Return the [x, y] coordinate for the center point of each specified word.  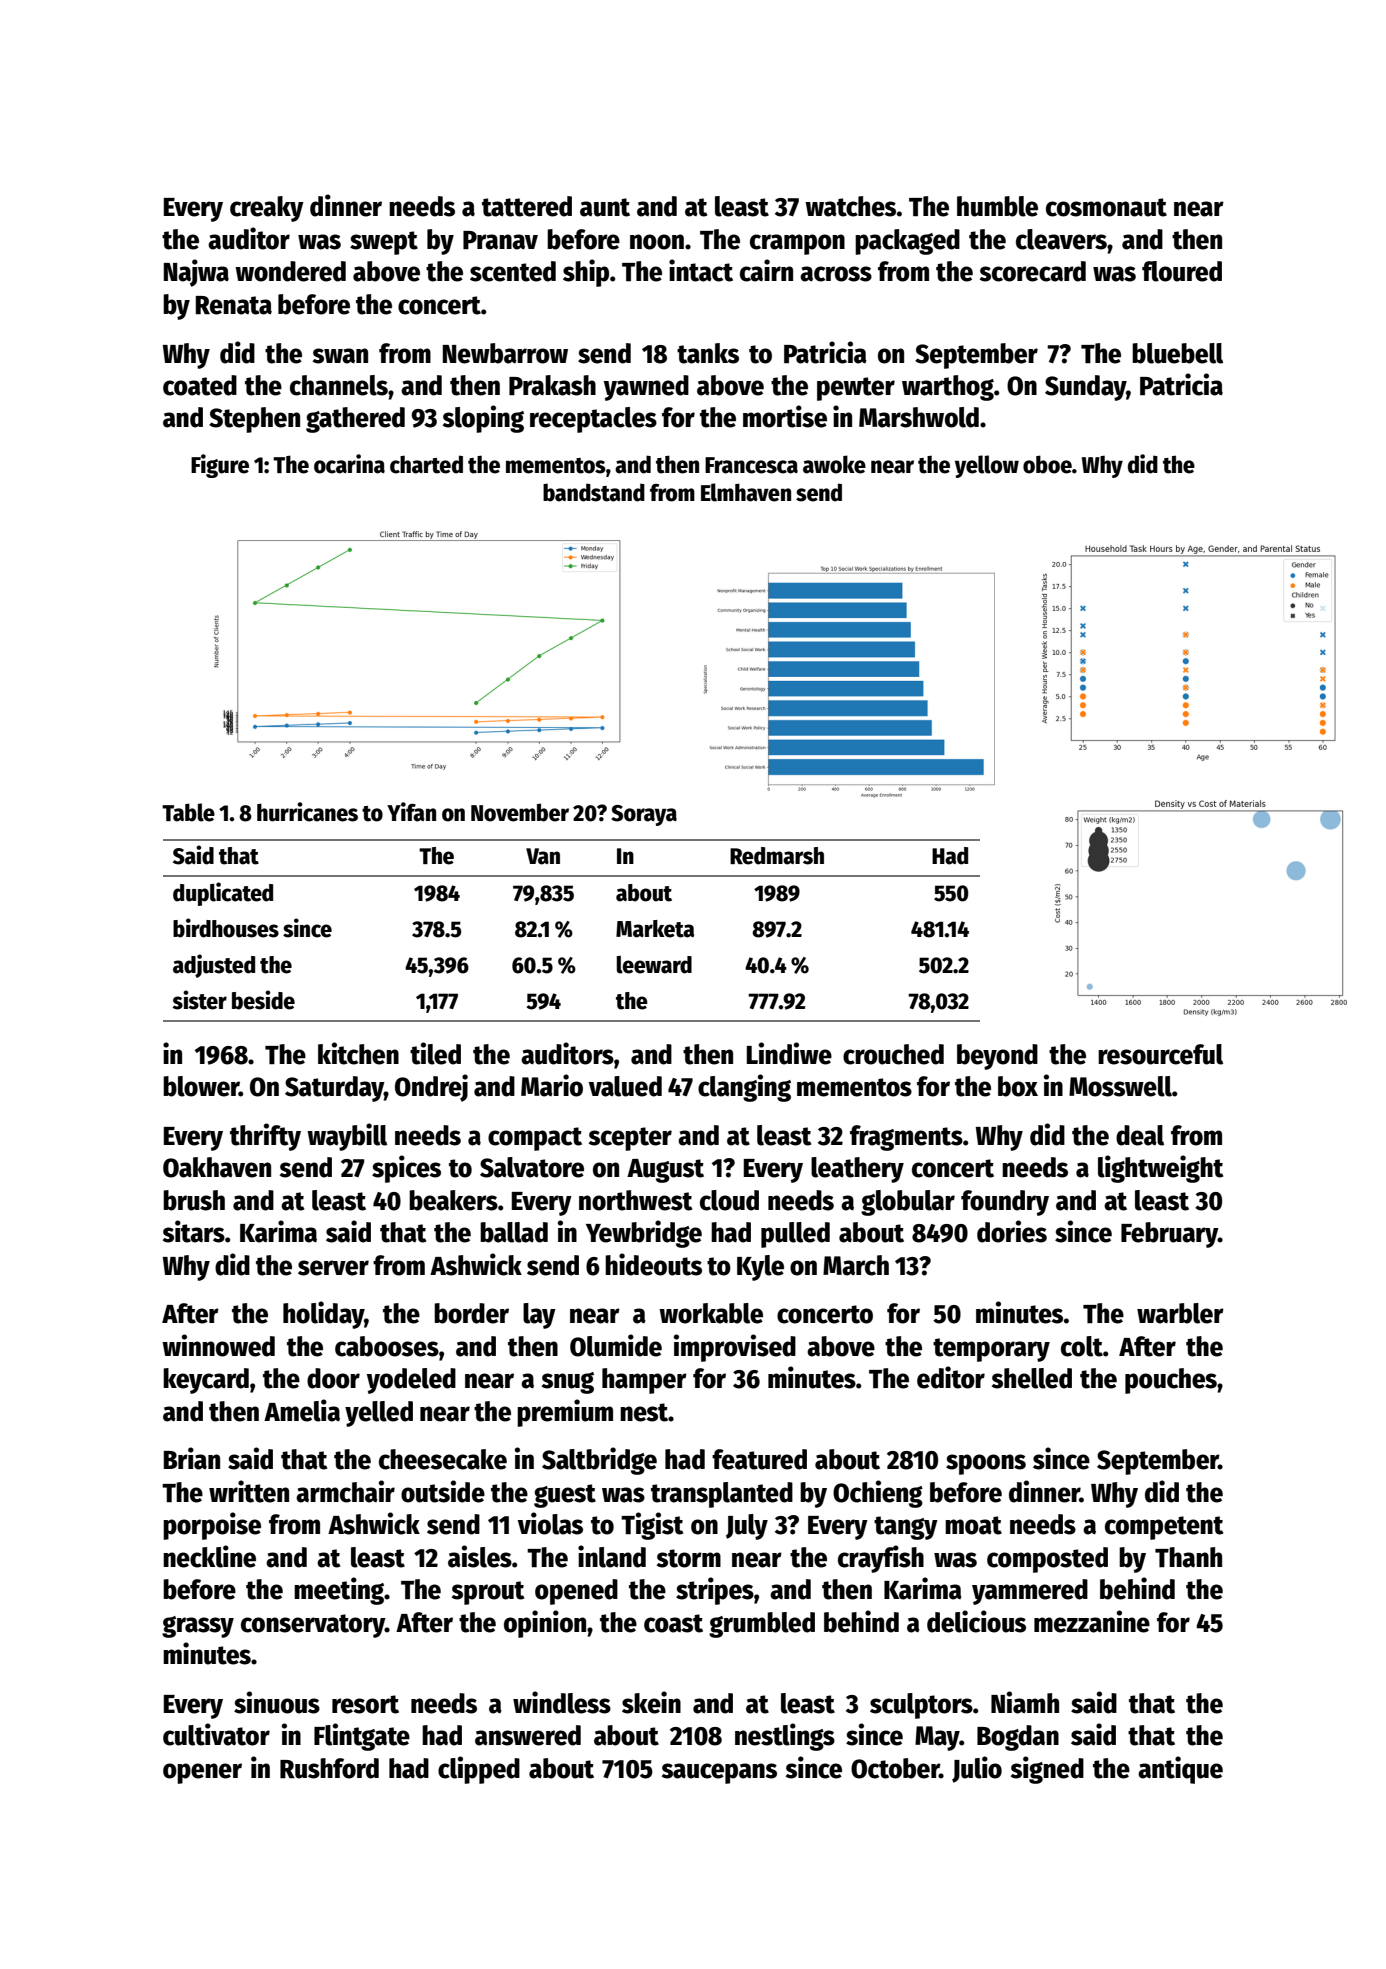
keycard [206, 1381]
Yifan [411, 812]
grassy [198, 1627]
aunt [605, 207]
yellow [987, 466]
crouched [893, 1054]
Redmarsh [777, 856]
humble [997, 206]
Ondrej [431, 1088]
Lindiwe [789, 1053]
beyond [997, 1057]
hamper [644, 1381]
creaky [267, 209]
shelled [1032, 1378]
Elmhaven [746, 492]
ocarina [349, 464]
